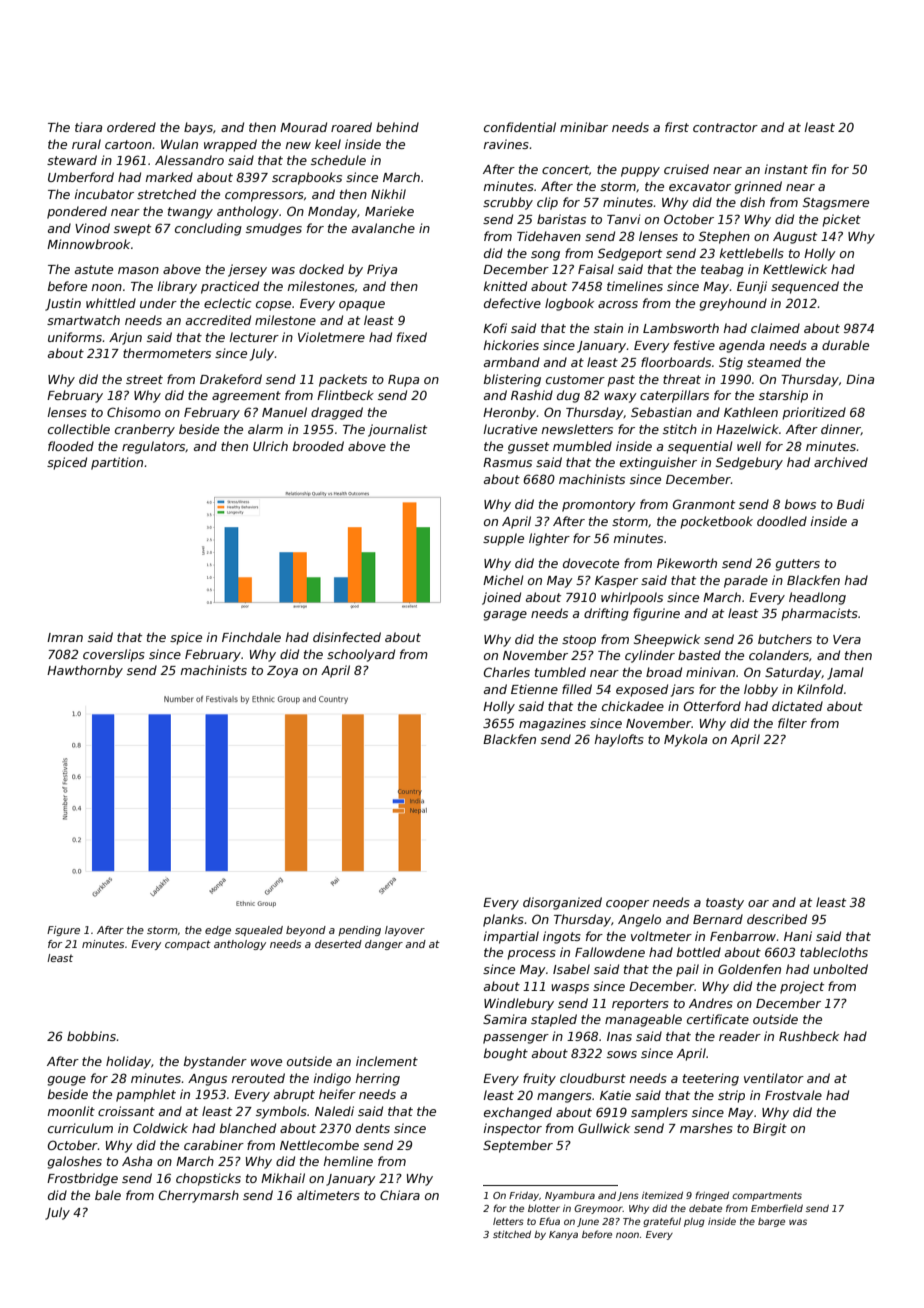  Describe the element at coordinates (771, 1222) in the screenshot. I see `barge` at that location.
